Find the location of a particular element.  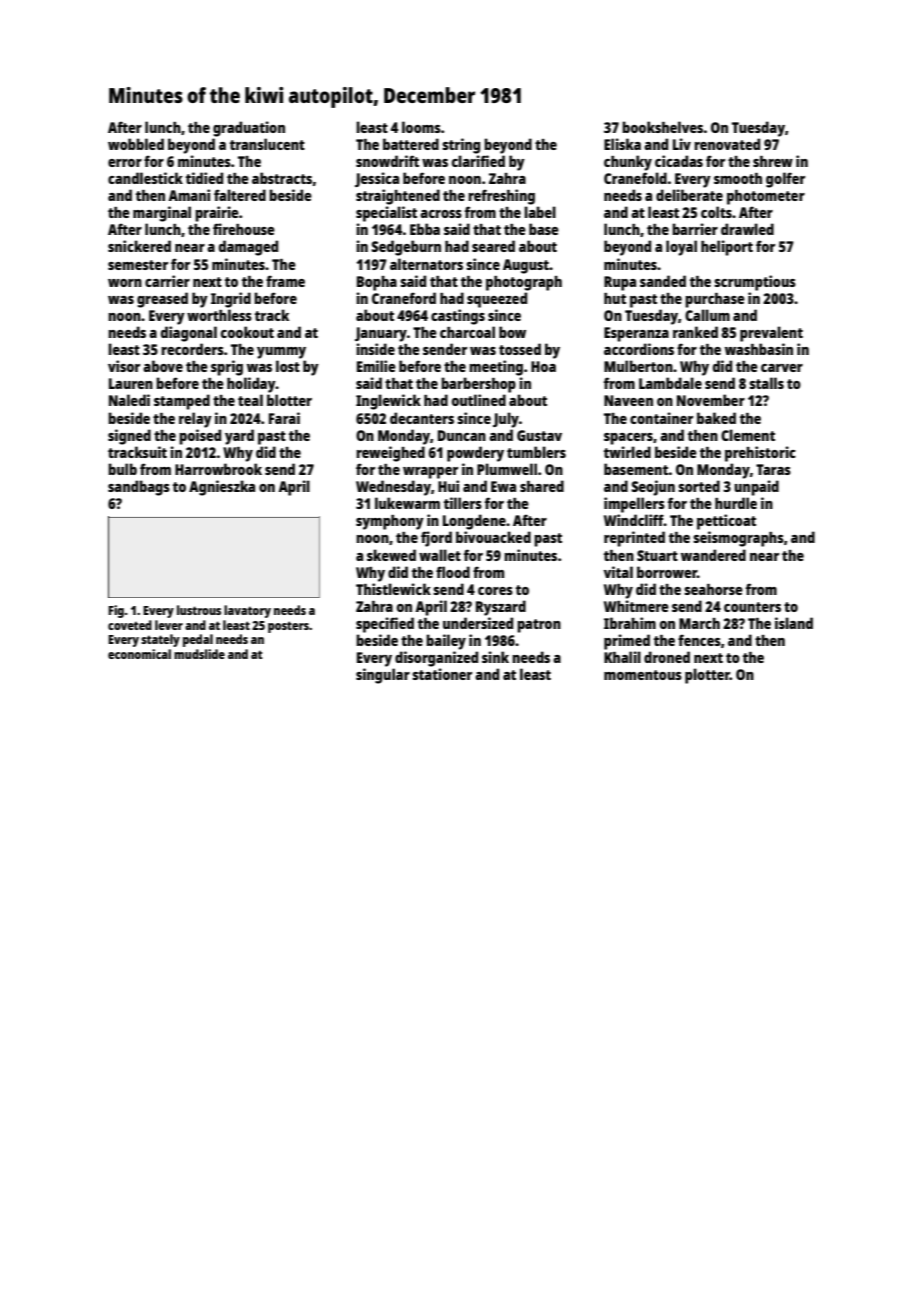

snickered is located at coordinates (139, 246).
